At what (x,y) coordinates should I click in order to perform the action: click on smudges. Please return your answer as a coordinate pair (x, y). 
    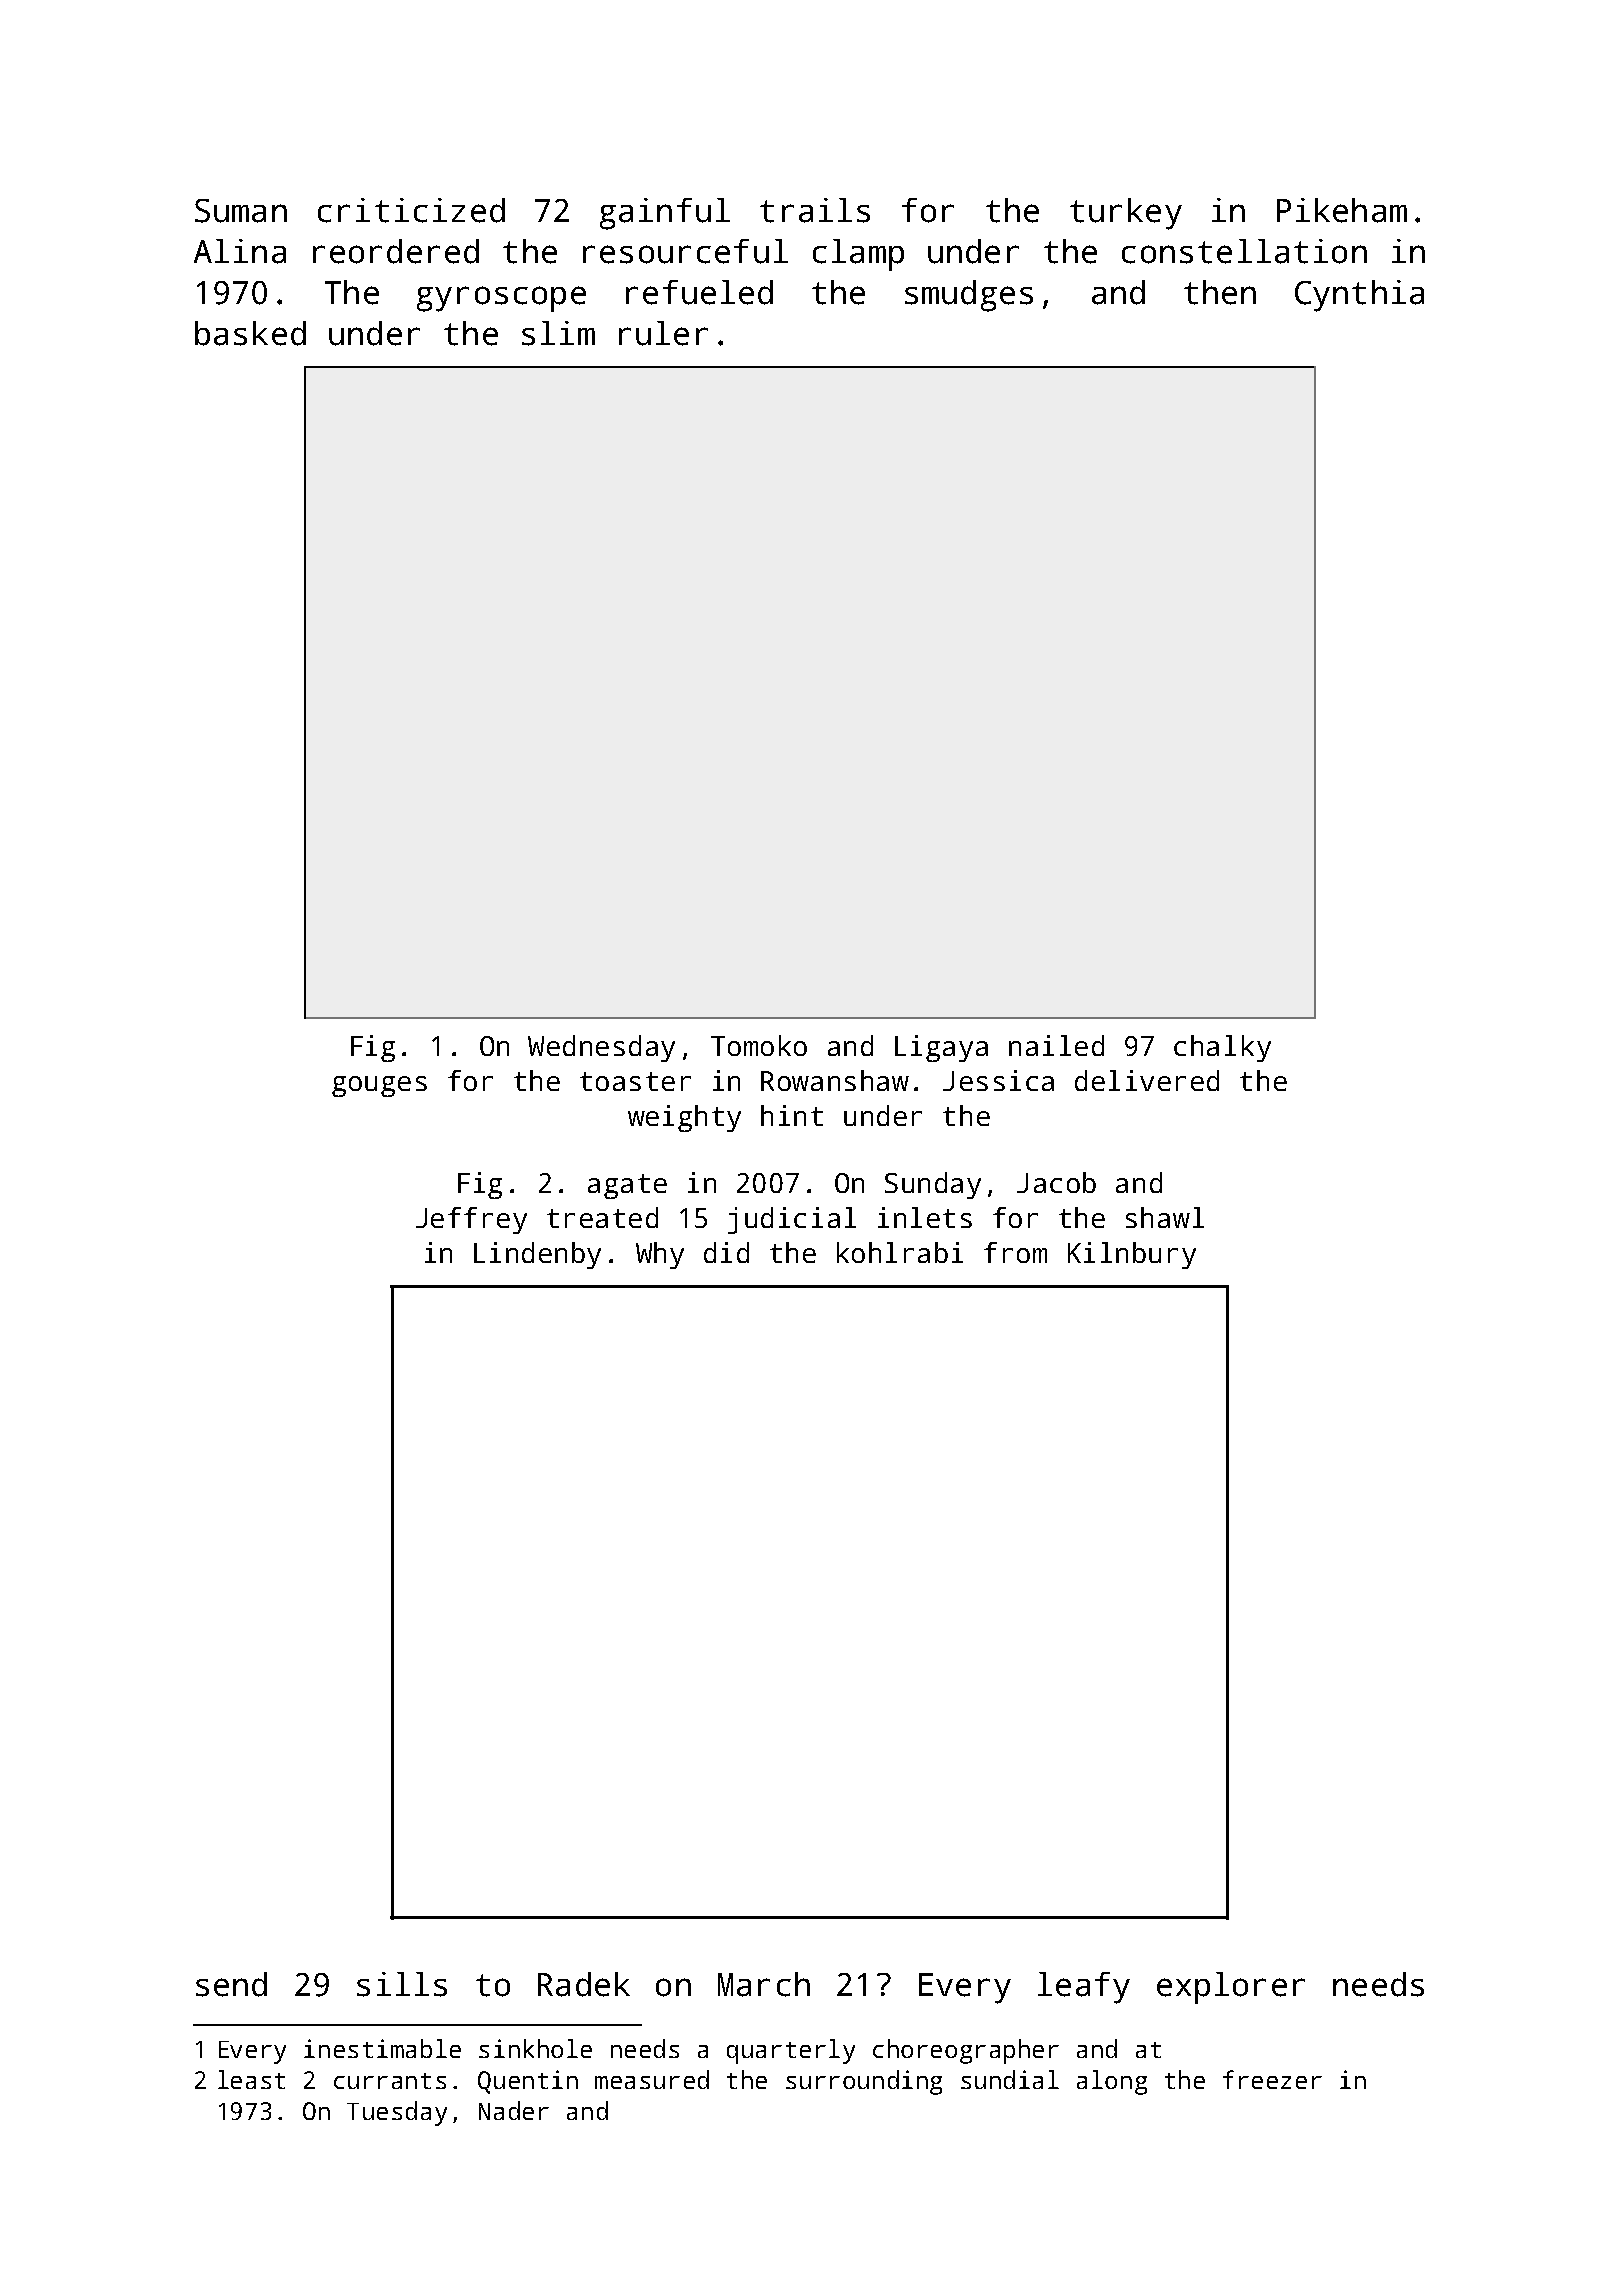
    Looking at the image, I should click on (969, 296).
